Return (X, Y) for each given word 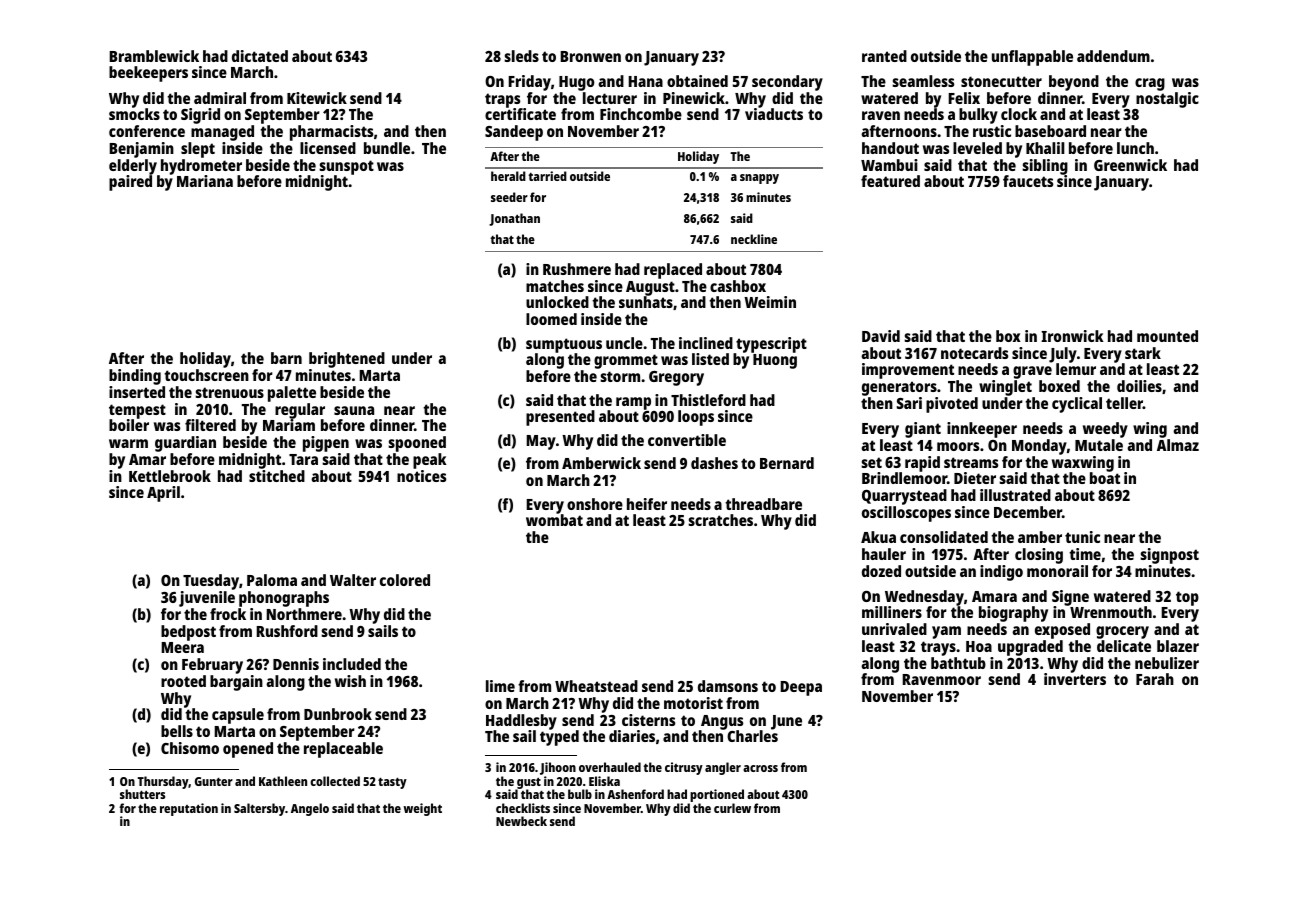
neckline (754, 239)
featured (890, 181)
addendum (1113, 56)
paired (130, 183)
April (163, 494)
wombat (554, 520)
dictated (260, 56)
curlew (732, 808)
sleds (521, 56)
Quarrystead (904, 497)
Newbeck (521, 821)
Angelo (310, 809)
